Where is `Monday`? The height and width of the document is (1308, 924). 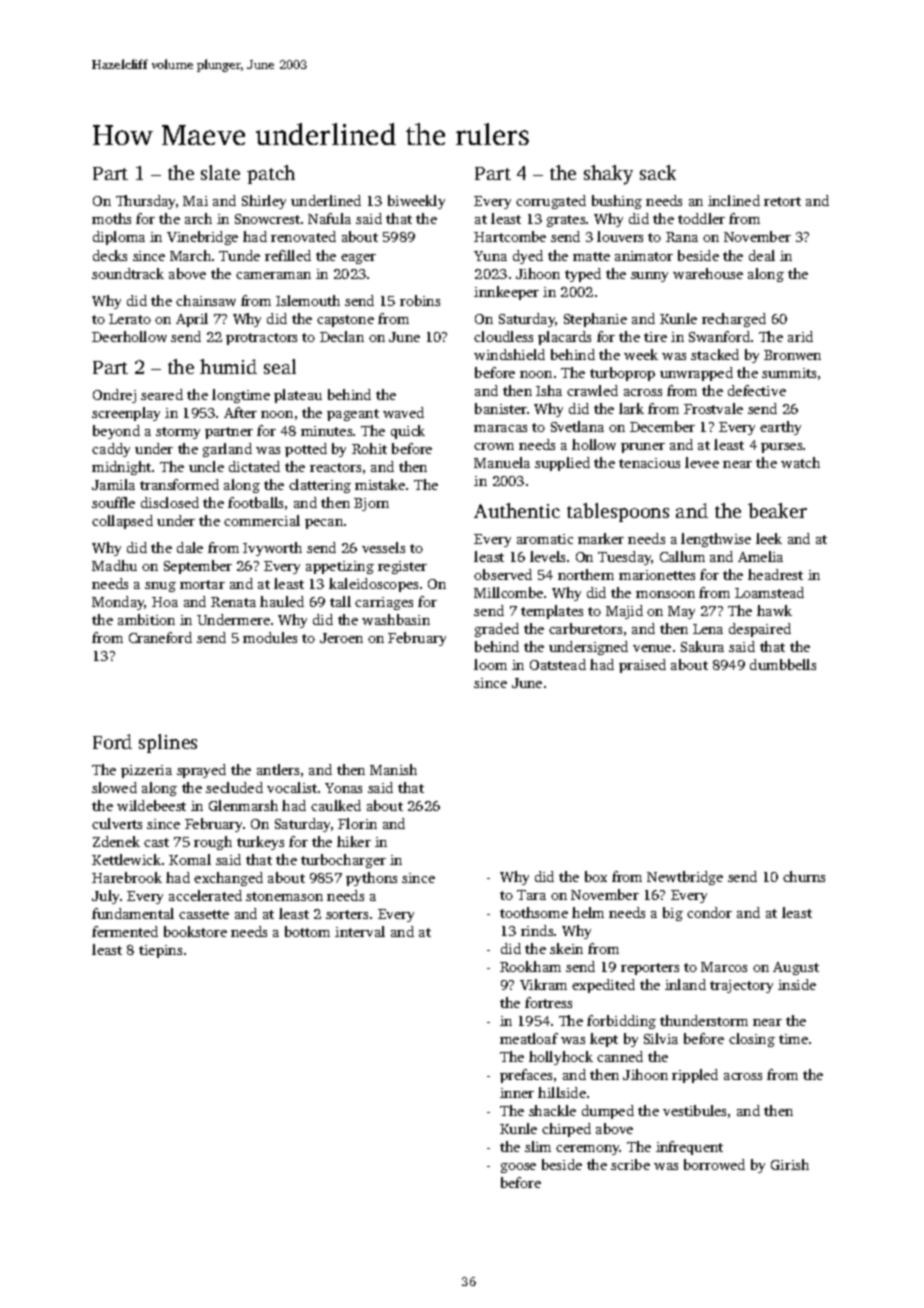 Monday is located at coordinates (118, 603).
